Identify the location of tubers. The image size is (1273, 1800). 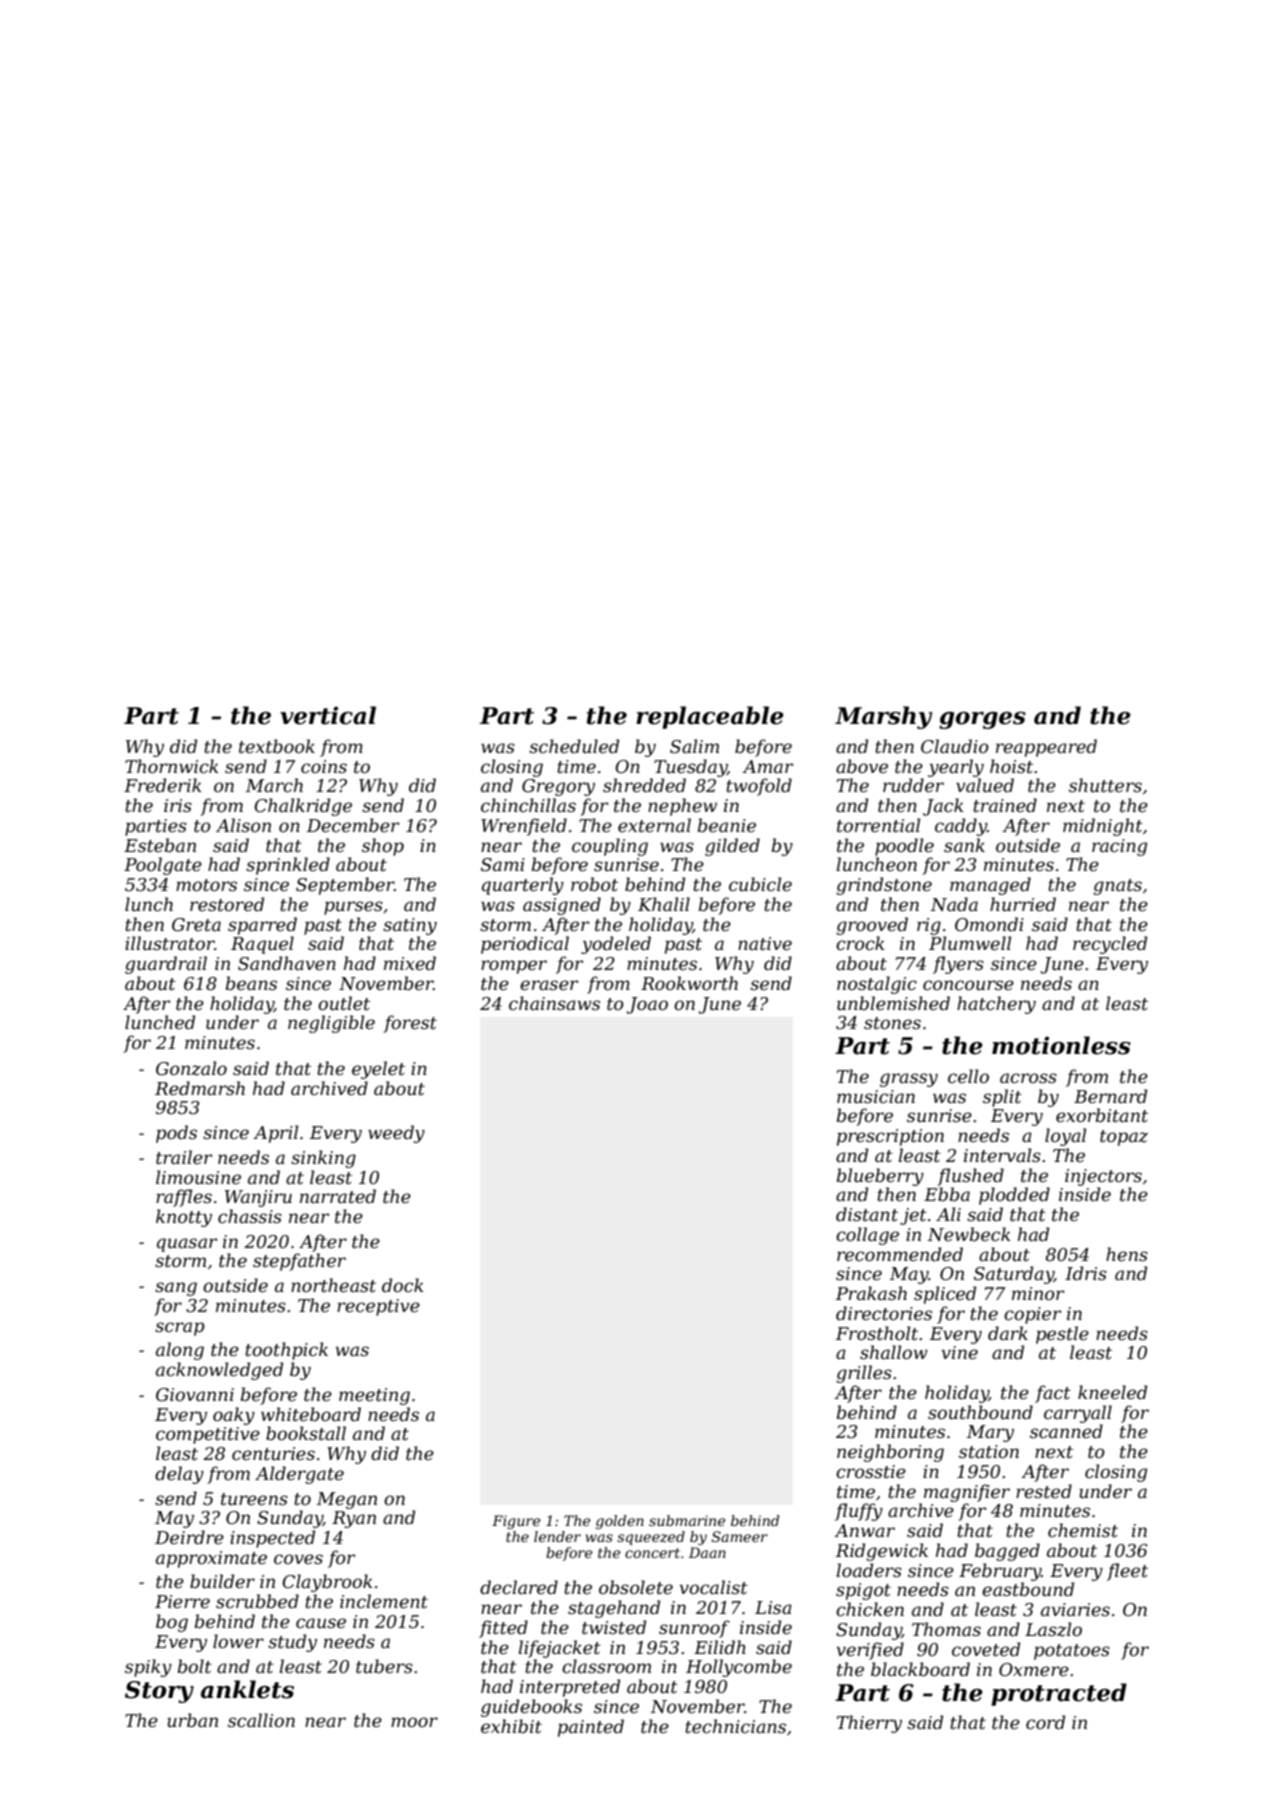
(384, 1666).
